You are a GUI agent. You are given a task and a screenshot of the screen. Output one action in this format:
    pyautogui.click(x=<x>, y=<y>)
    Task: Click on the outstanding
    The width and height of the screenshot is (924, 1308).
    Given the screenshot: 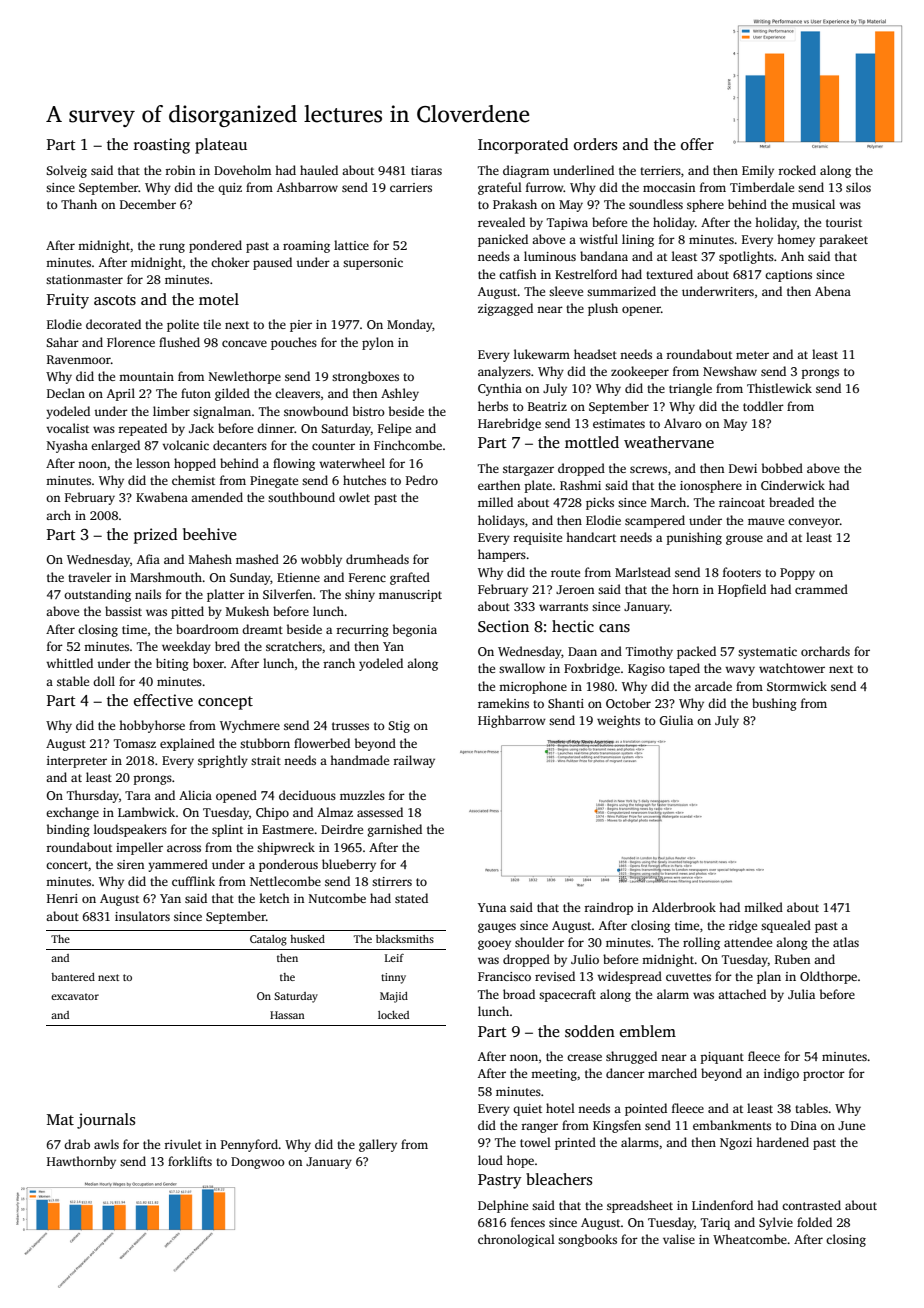 What is the action you would take?
    pyautogui.click(x=97, y=595)
